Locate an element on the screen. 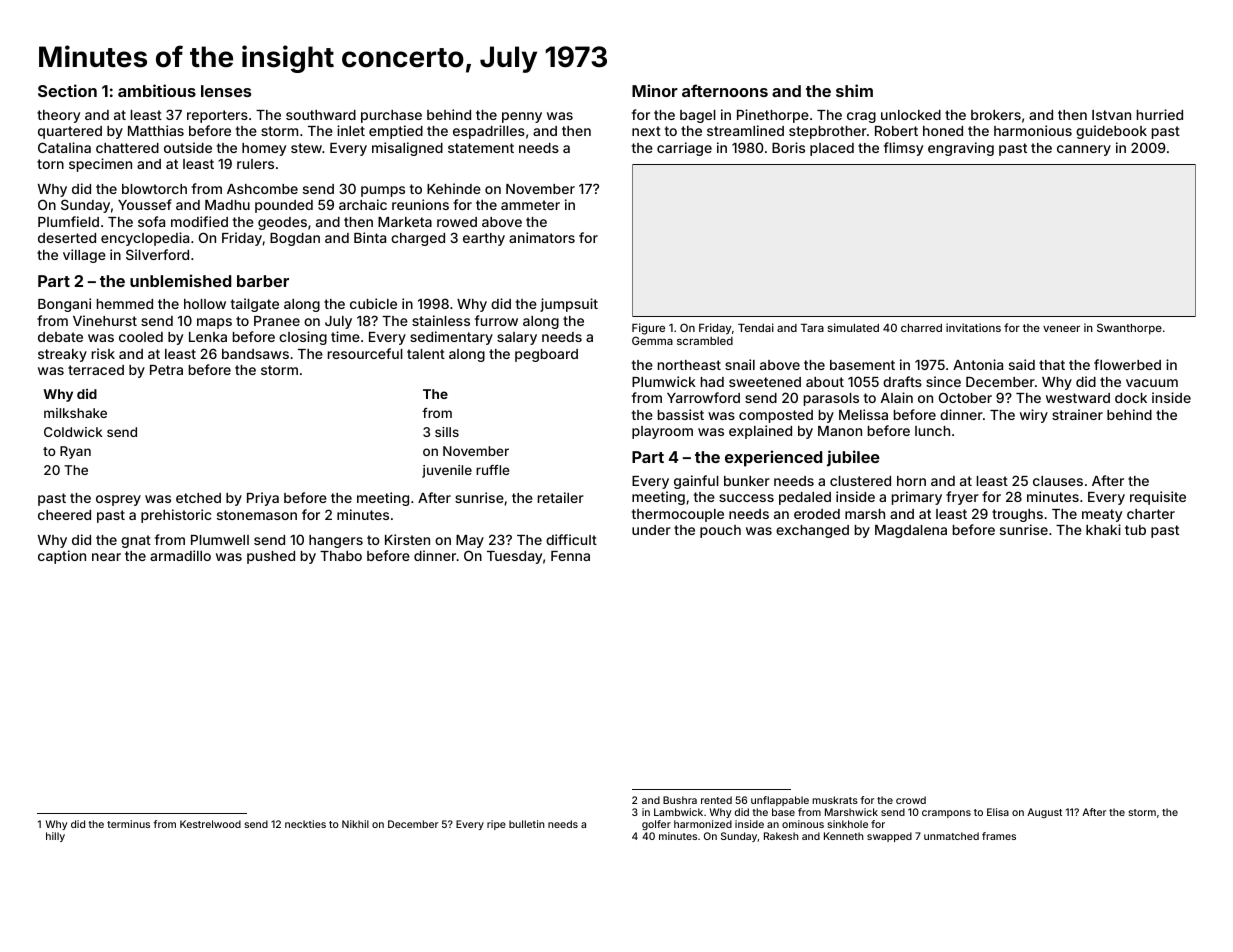  harmonious is located at coordinates (1033, 130).
